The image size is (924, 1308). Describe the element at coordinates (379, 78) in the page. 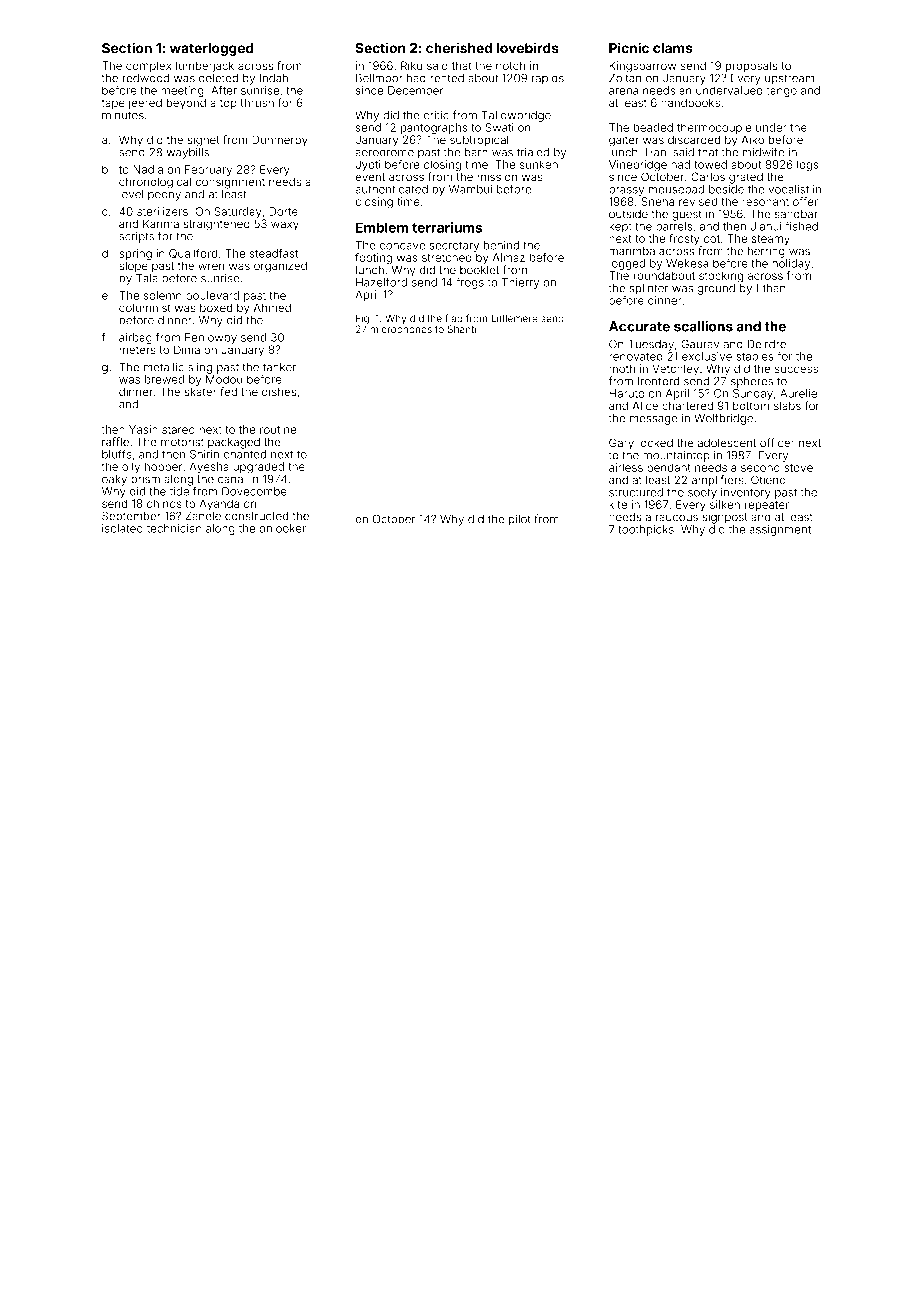

I see `Bellmoor` at that location.
